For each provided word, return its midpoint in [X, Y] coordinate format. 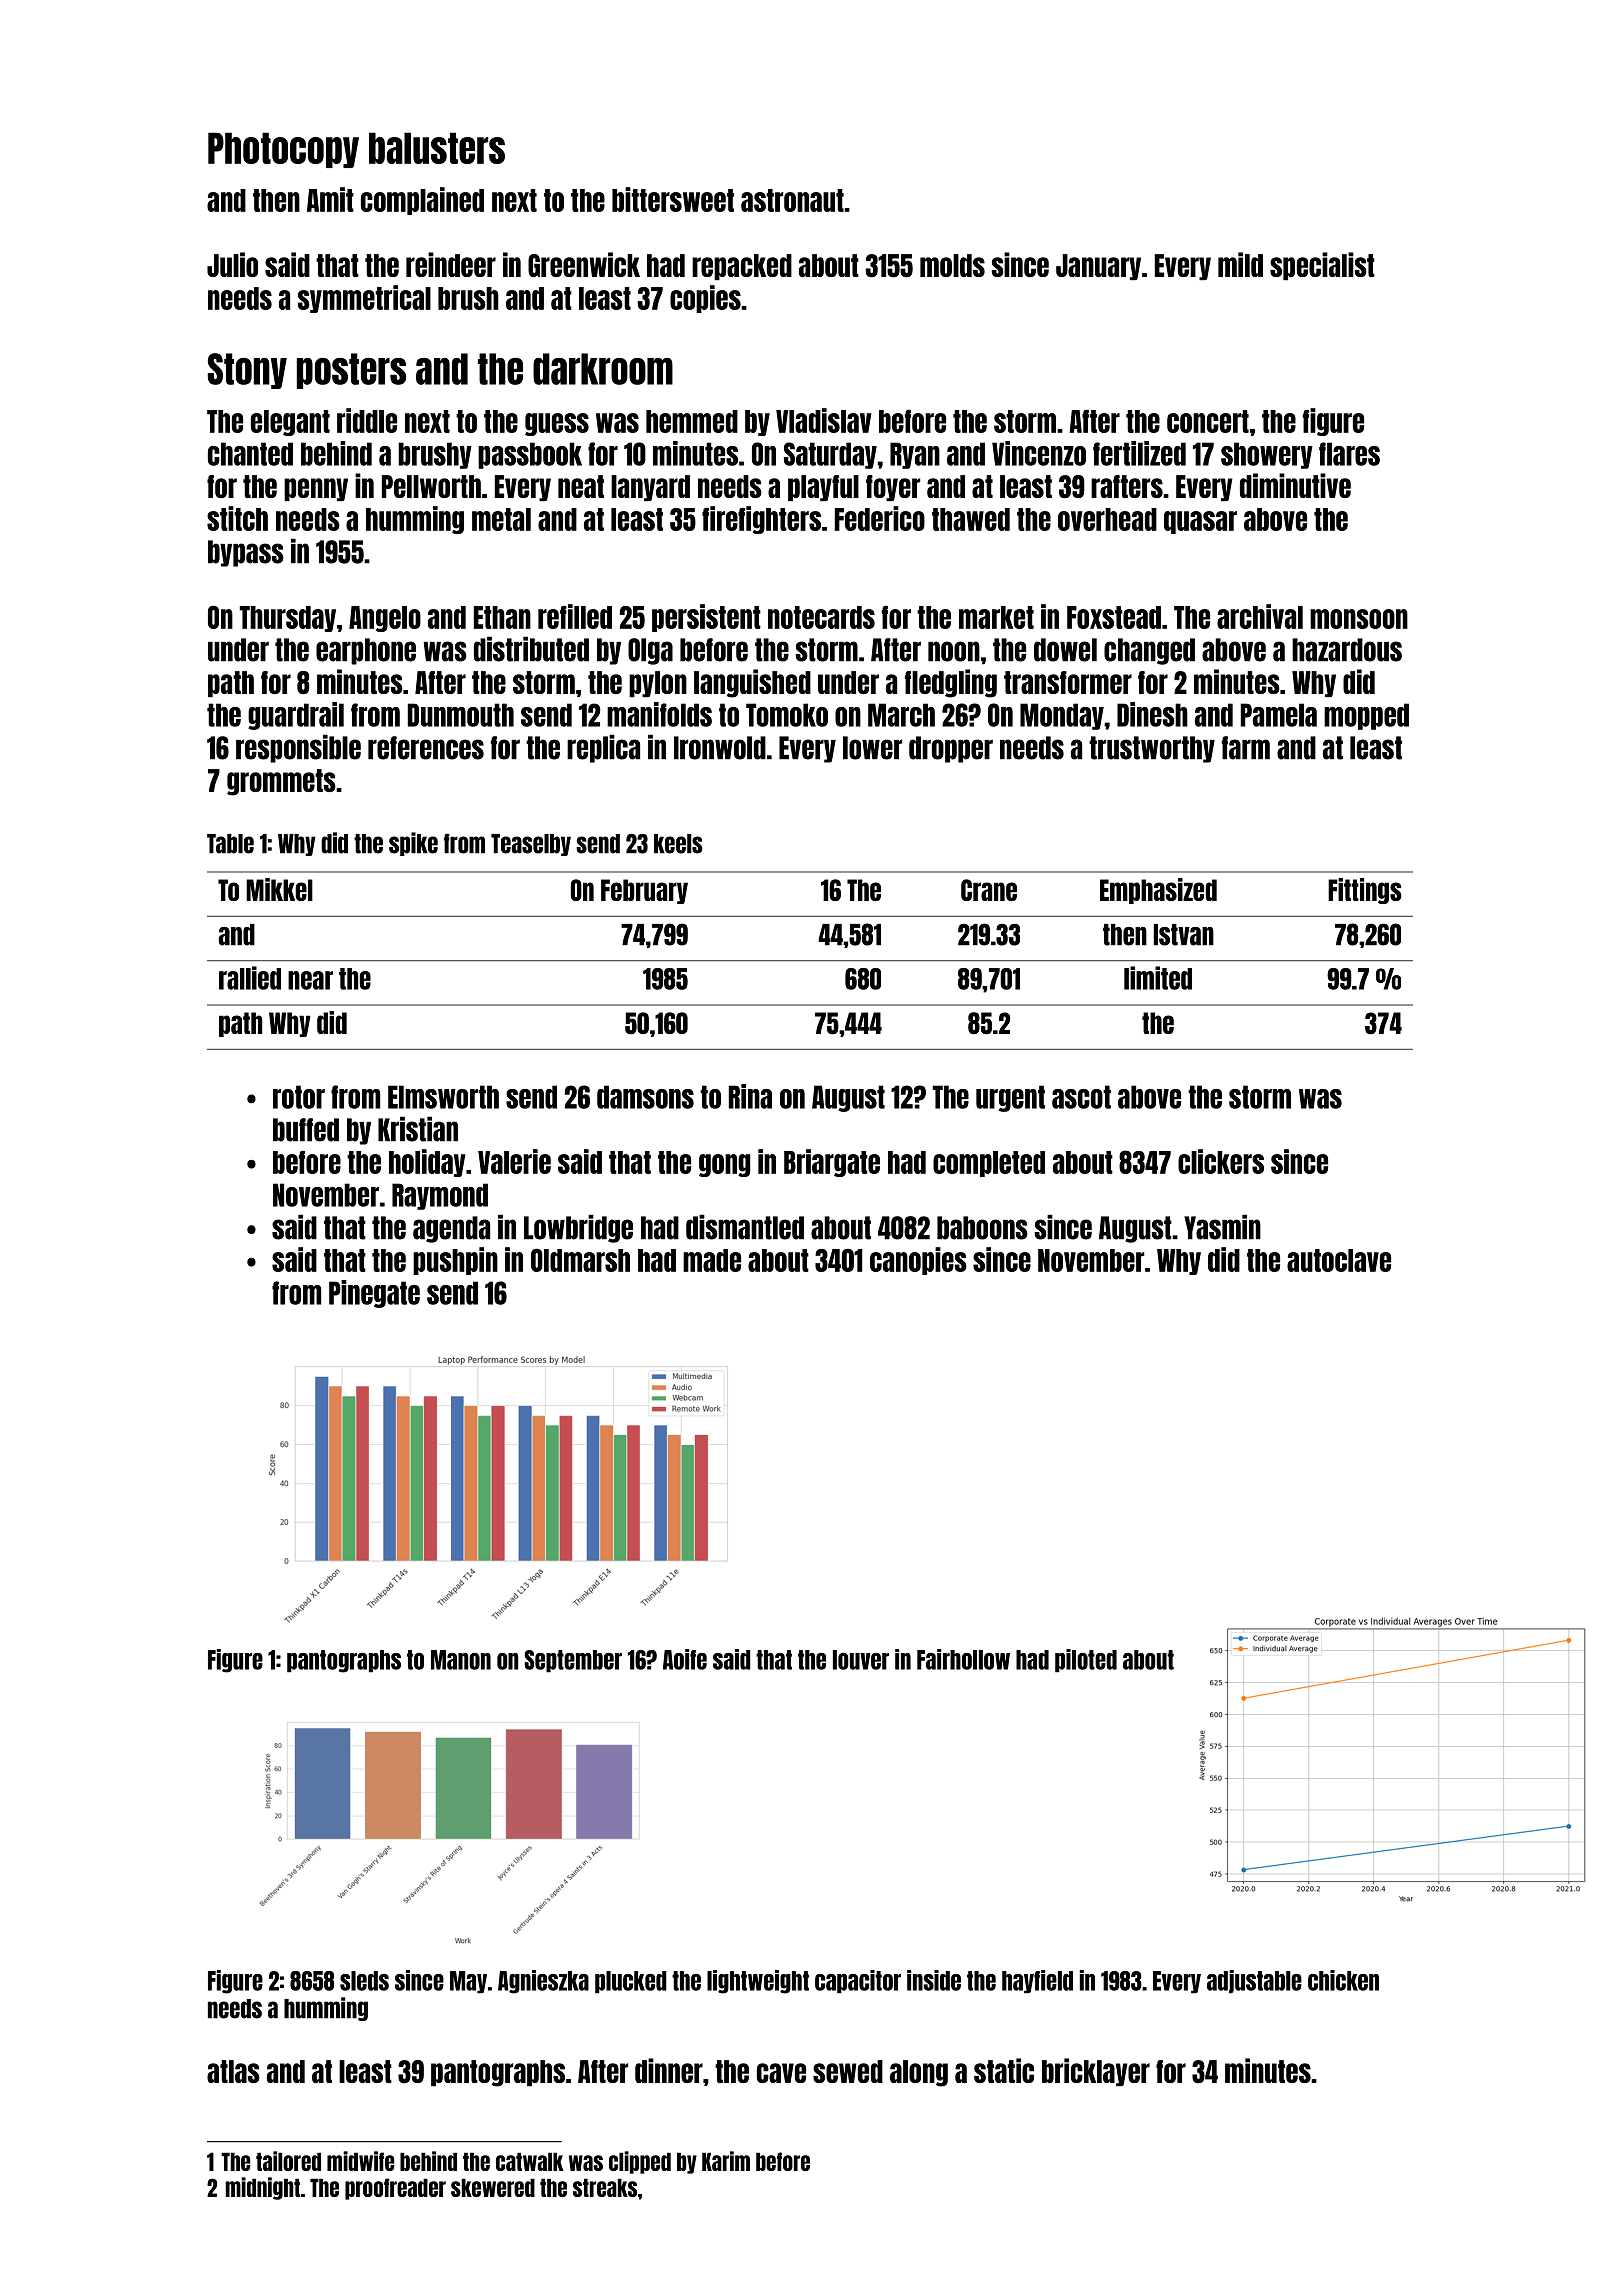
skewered [493, 2187]
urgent [1010, 1098]
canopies [918, 1261]
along [919, 2073]
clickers [1221, 1161]
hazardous [1347, 650]
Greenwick [584, 264]
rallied [250, 978]
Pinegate [374, 1294]
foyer [893, 488]
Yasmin [1222, 1227]
